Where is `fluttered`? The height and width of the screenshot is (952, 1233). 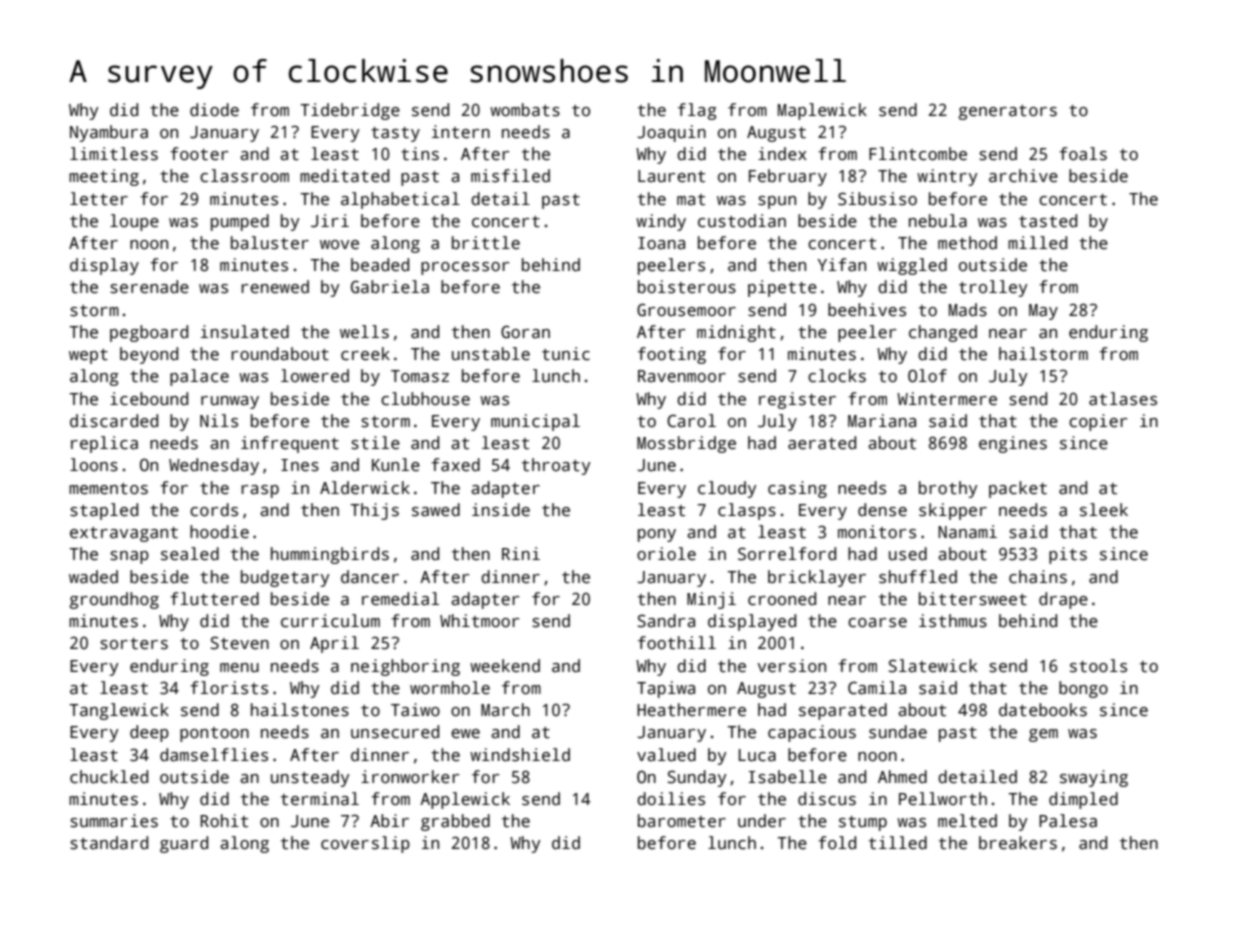
fluttered is located at coordinates (214, 599).
